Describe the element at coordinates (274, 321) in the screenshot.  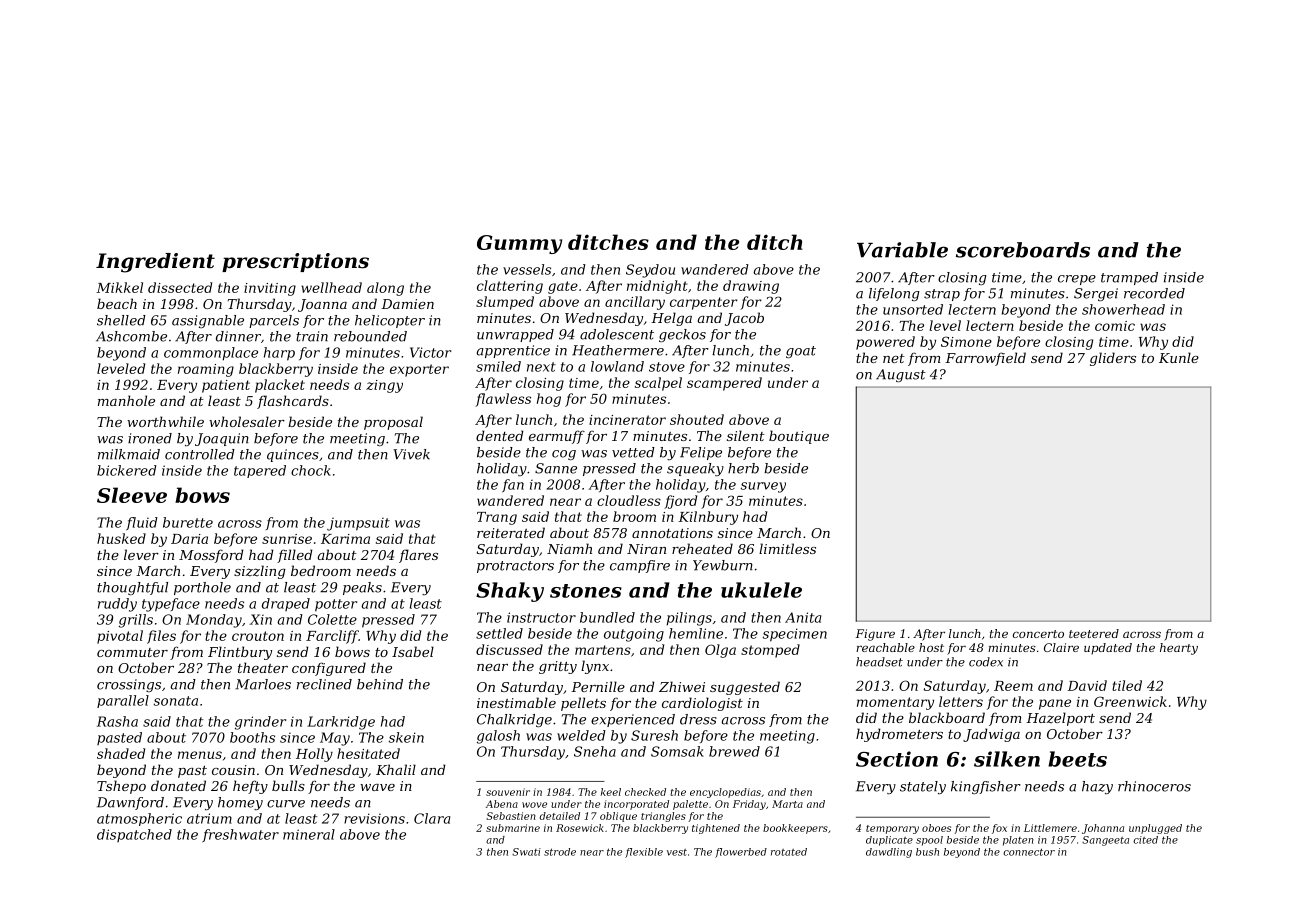
I see `parcels` at that location.
